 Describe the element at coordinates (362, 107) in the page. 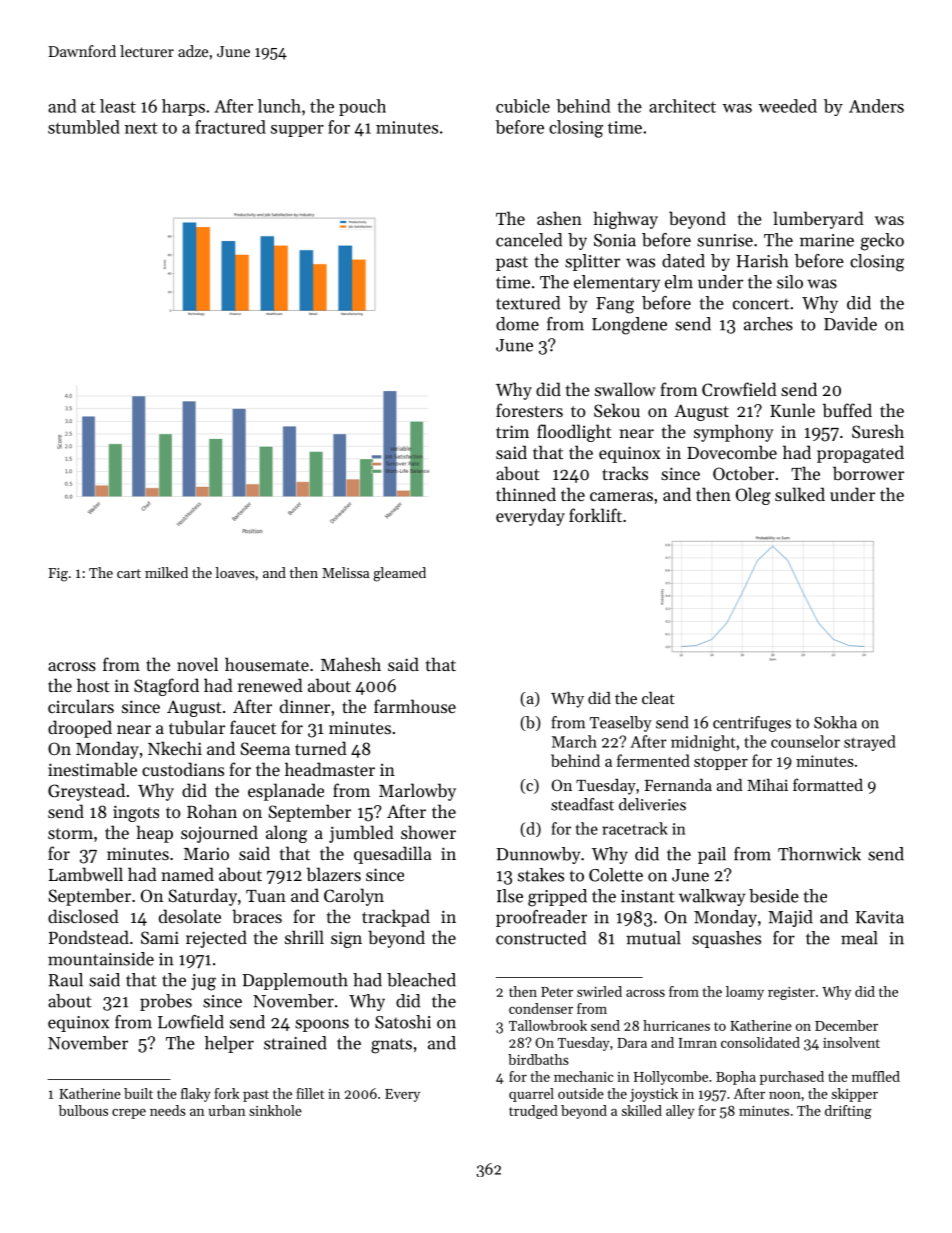

I see `pouch` at that location.
